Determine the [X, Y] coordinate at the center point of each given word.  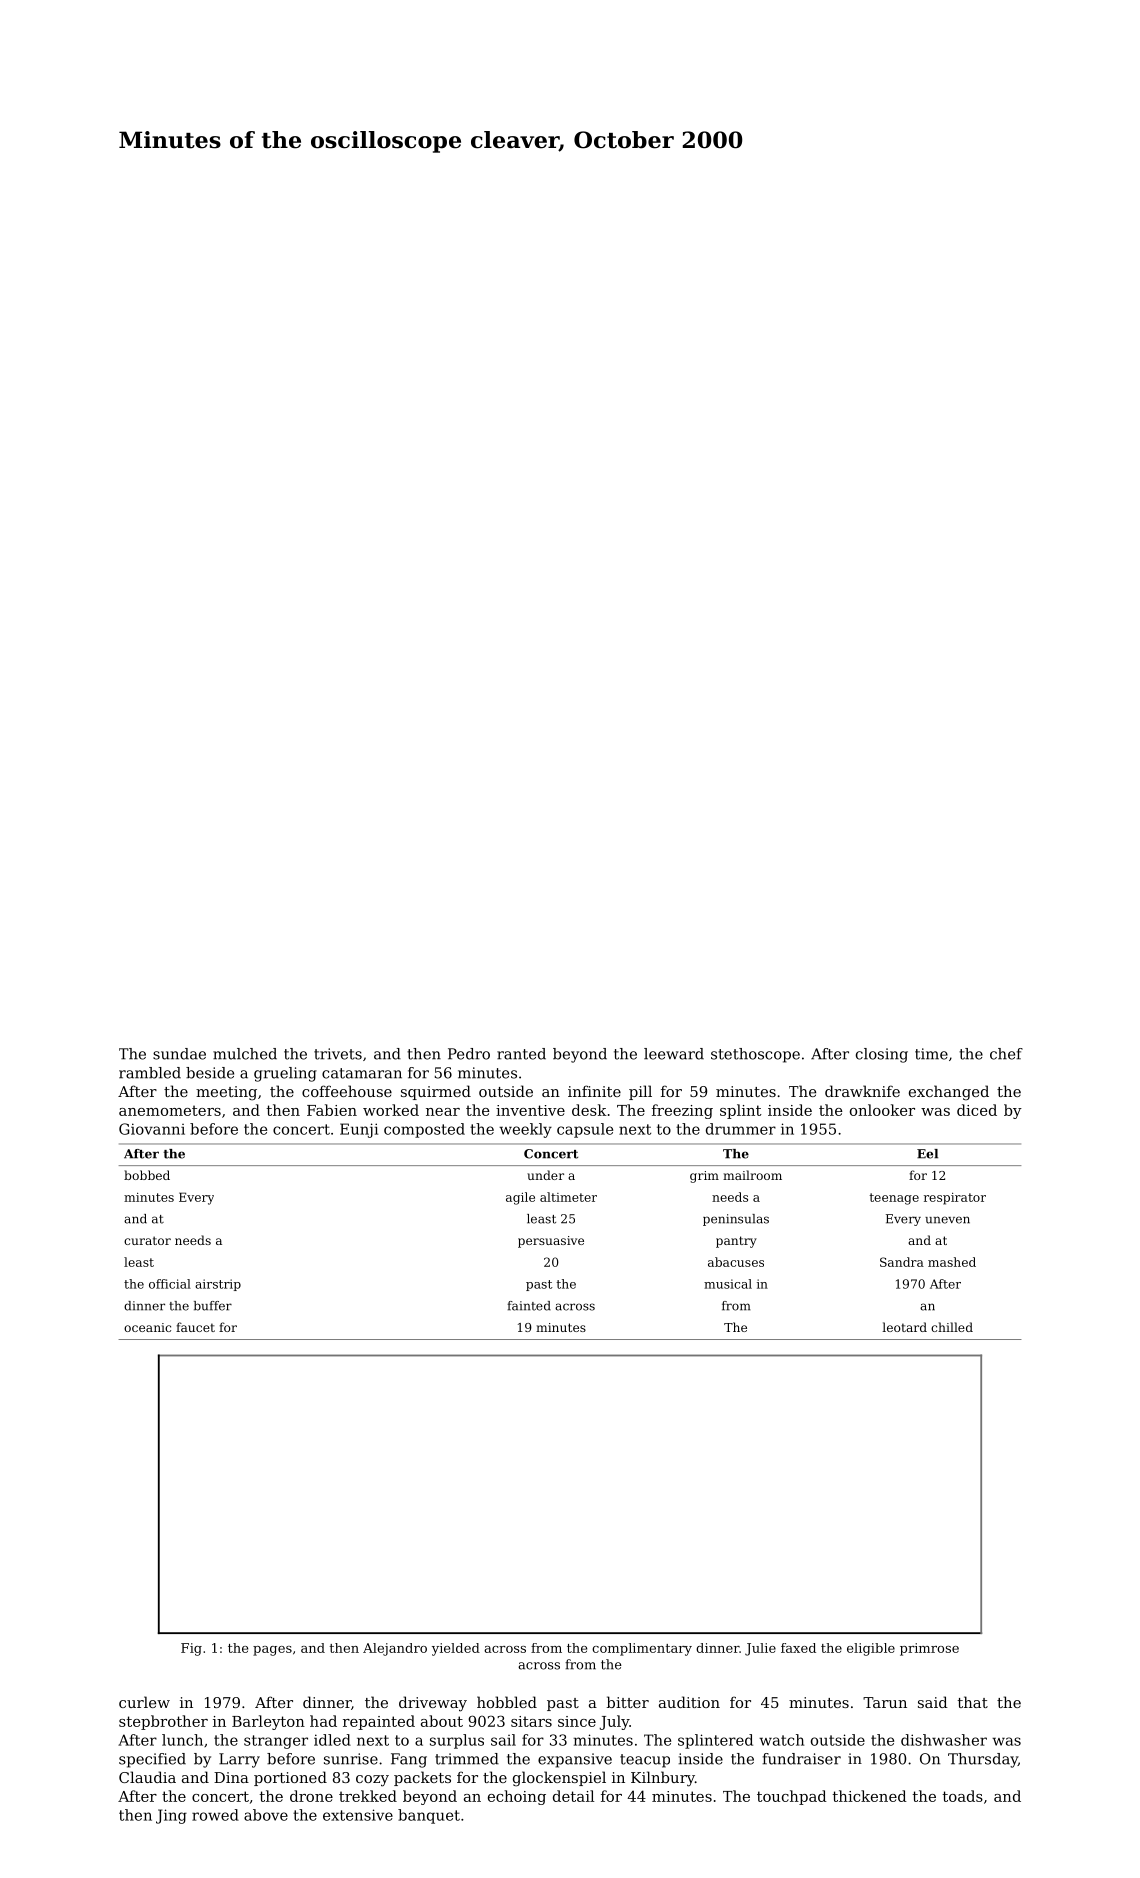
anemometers [170, 1110]
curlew [144, 1702]
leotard [904, 1327]
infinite [594, 1091]
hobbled [507, 1702]
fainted [529, 1306]
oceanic [147, 1327]
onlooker [882, 1110]
